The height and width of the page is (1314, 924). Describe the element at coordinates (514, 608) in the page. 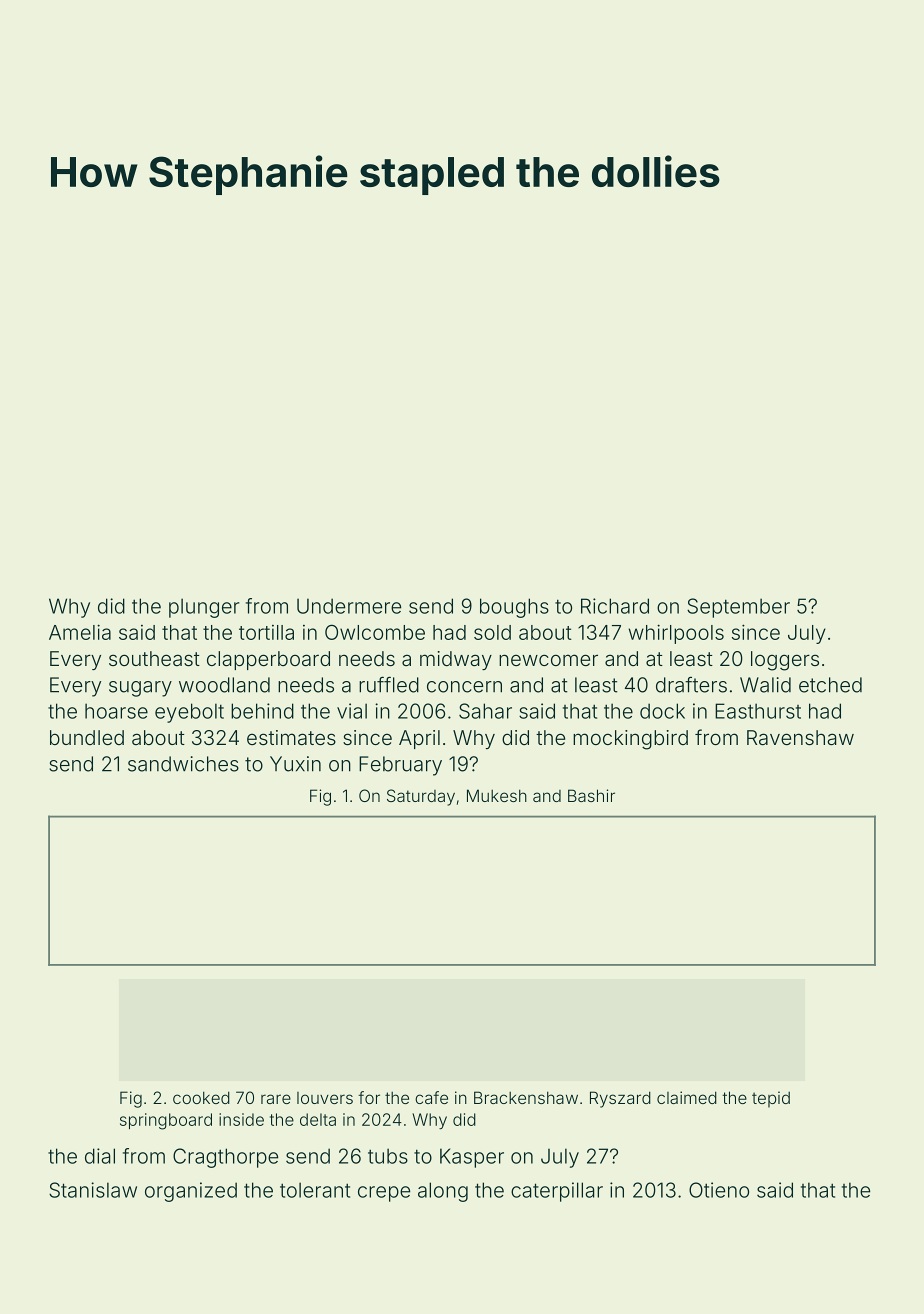

I see `boughs` at that location.
